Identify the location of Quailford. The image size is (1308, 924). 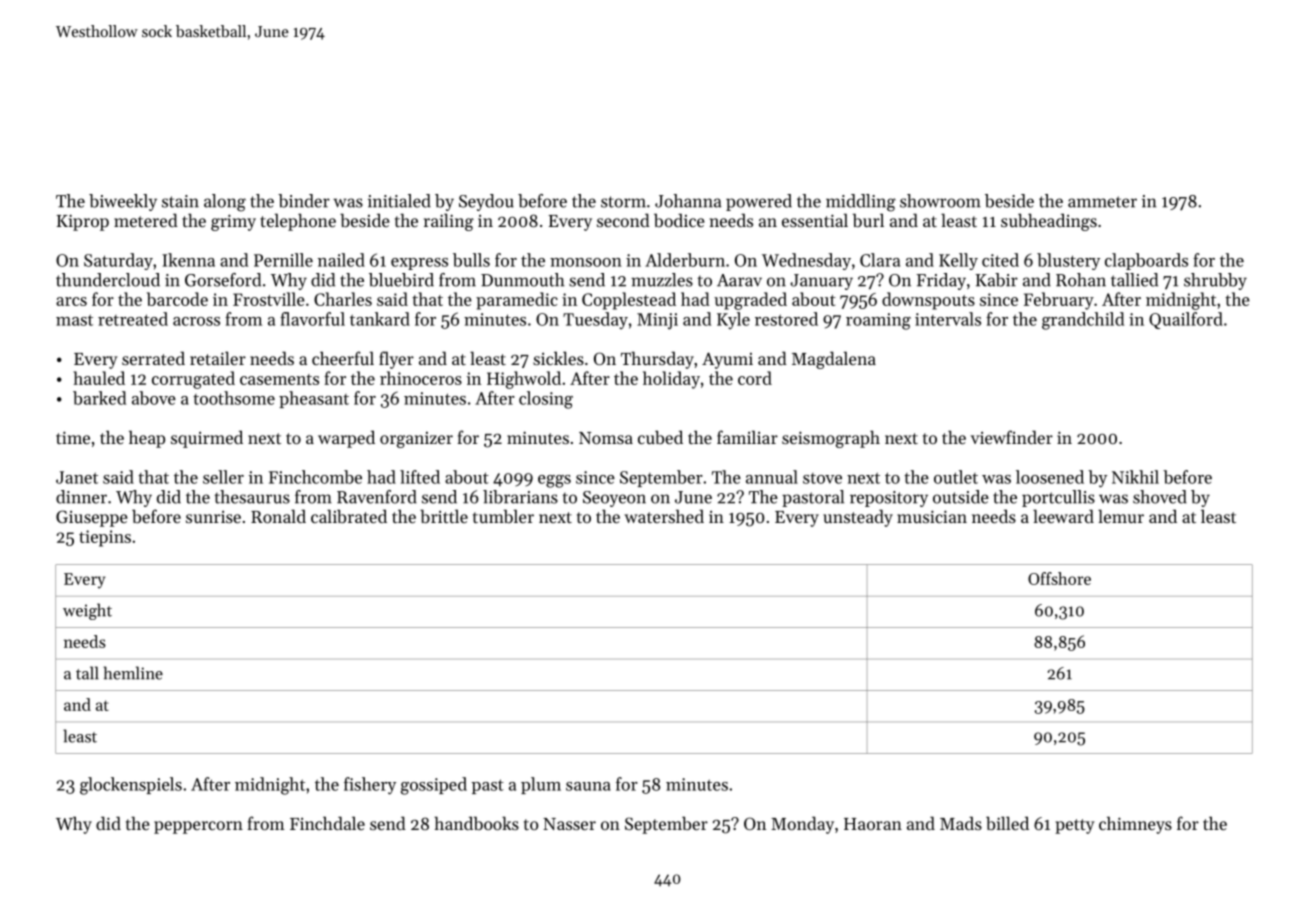
(1186, 320).
